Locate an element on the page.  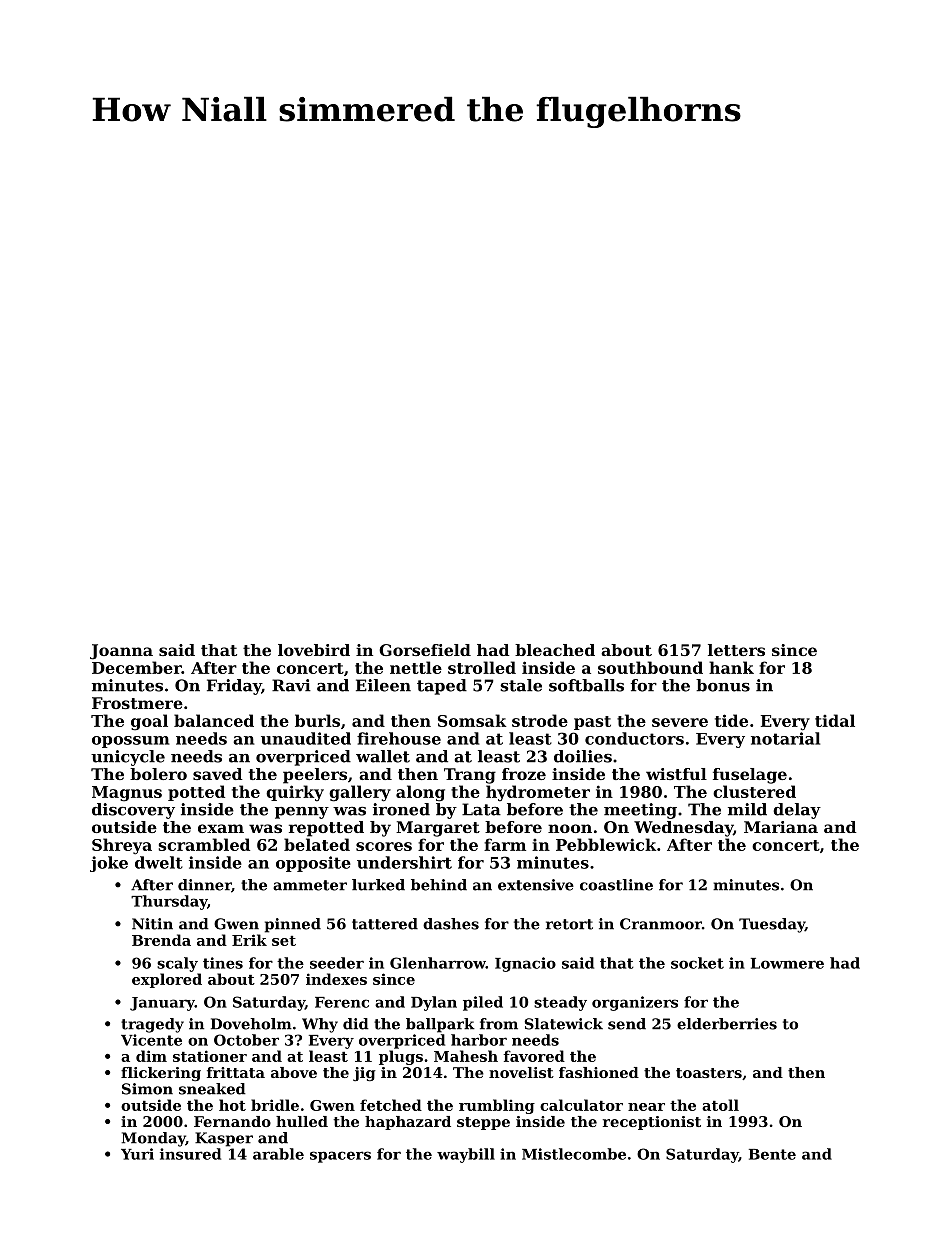
insured is located at coordinates (190, 1154).
